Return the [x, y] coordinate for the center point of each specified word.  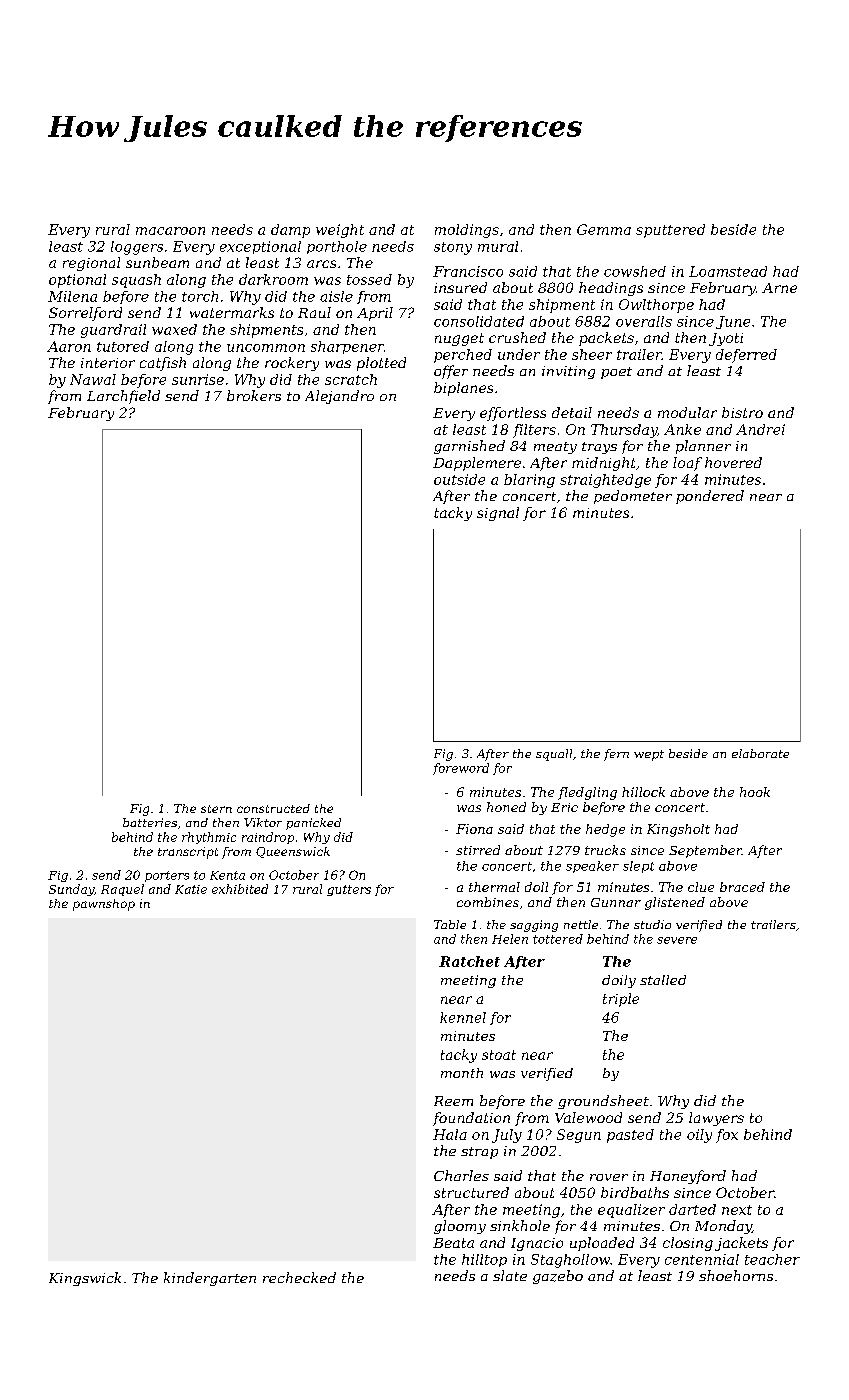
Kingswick [85, 1279]
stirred [478, 850]
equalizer [631, 1211]
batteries [150, 822]
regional [91, 264]
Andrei [760, 429]
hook [755, 792]
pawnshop [104, 905]
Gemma [604, 229]
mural [498, 246]
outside [459, 479]
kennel [463, 1017]
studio [652, 924]
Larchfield [123, 397]
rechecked [299, 1277]
